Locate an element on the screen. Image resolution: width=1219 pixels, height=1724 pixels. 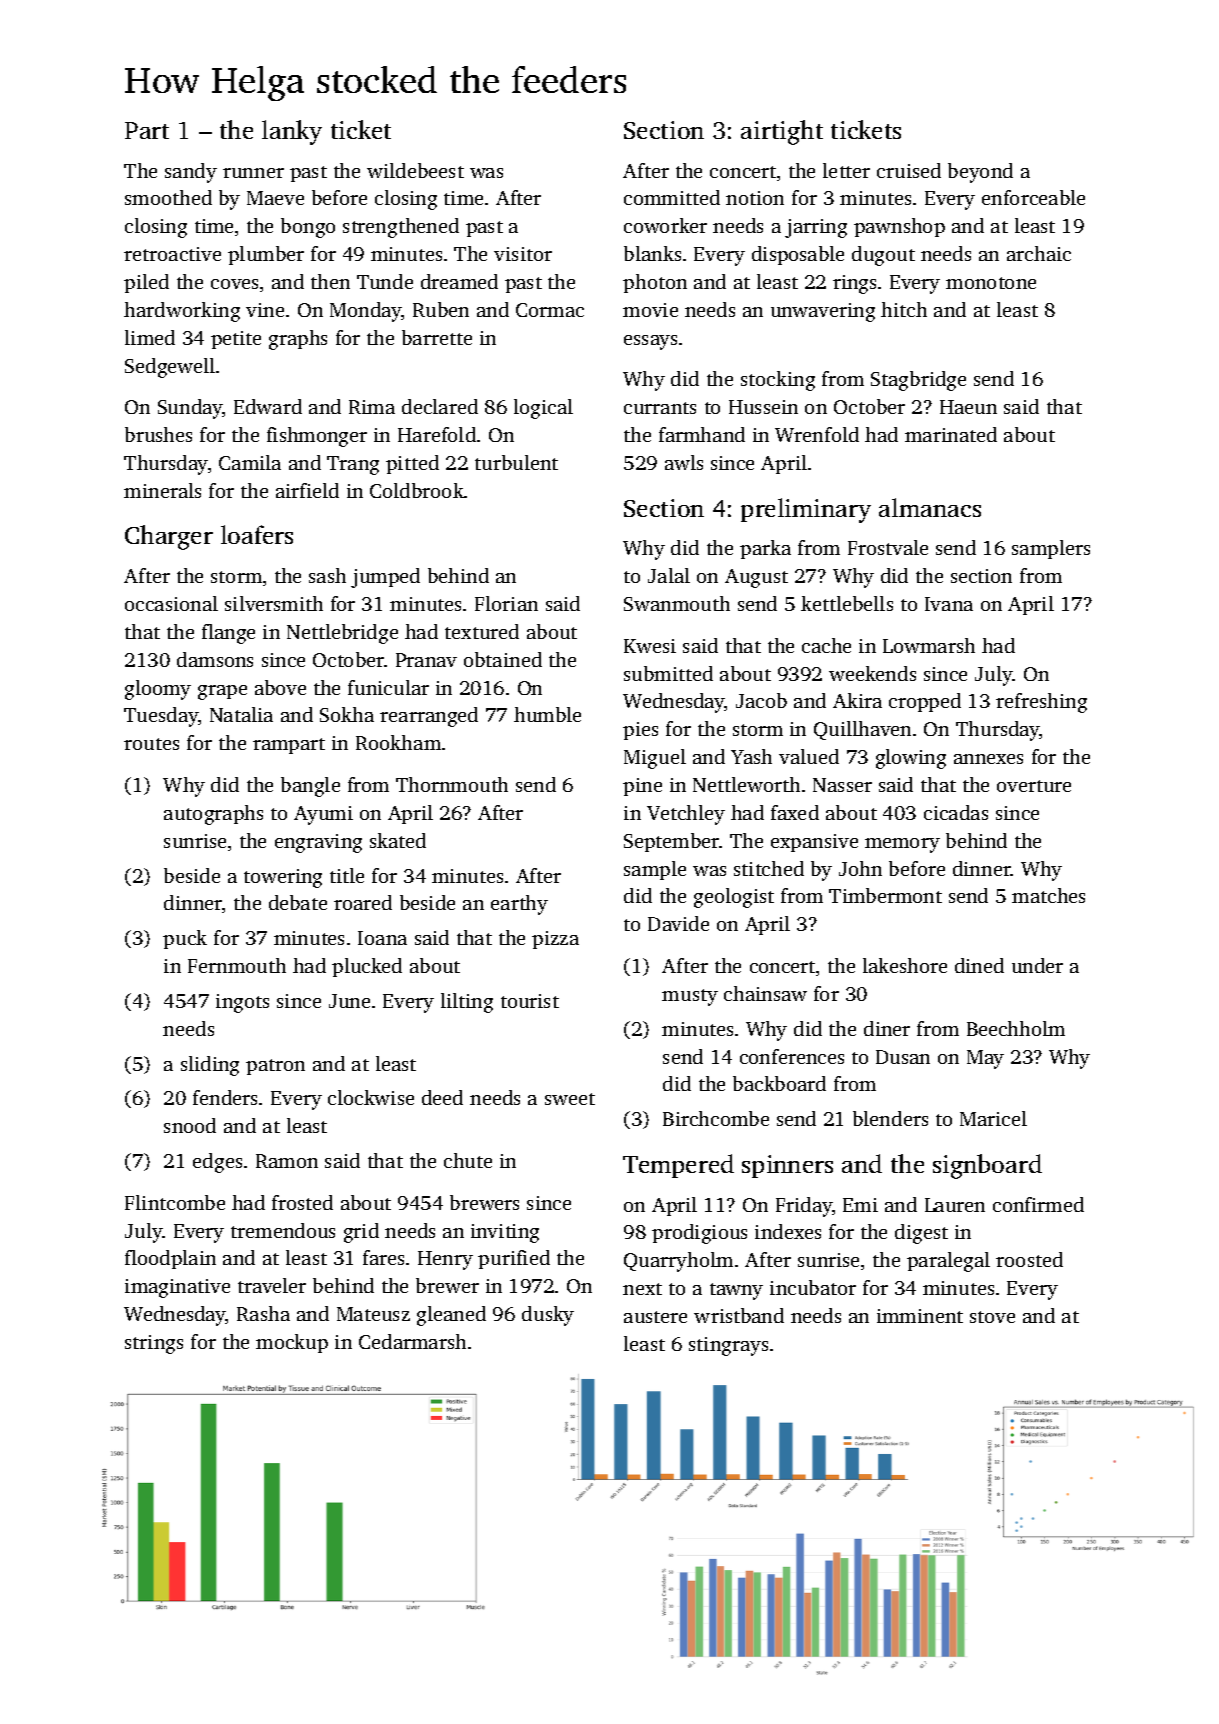
Miguel is located at coordinates (655, 759).
